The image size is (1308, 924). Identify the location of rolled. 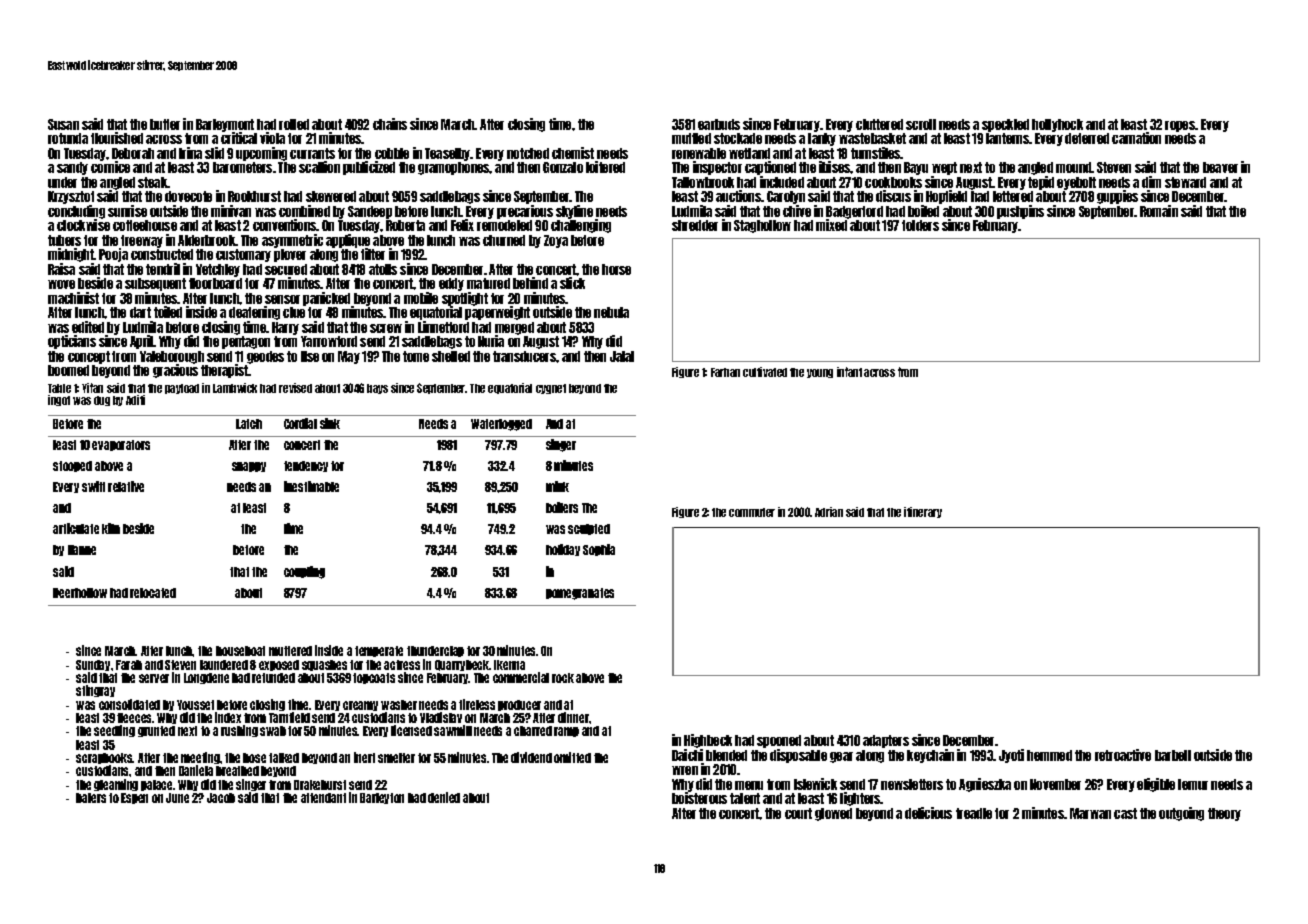
(294, 124).
